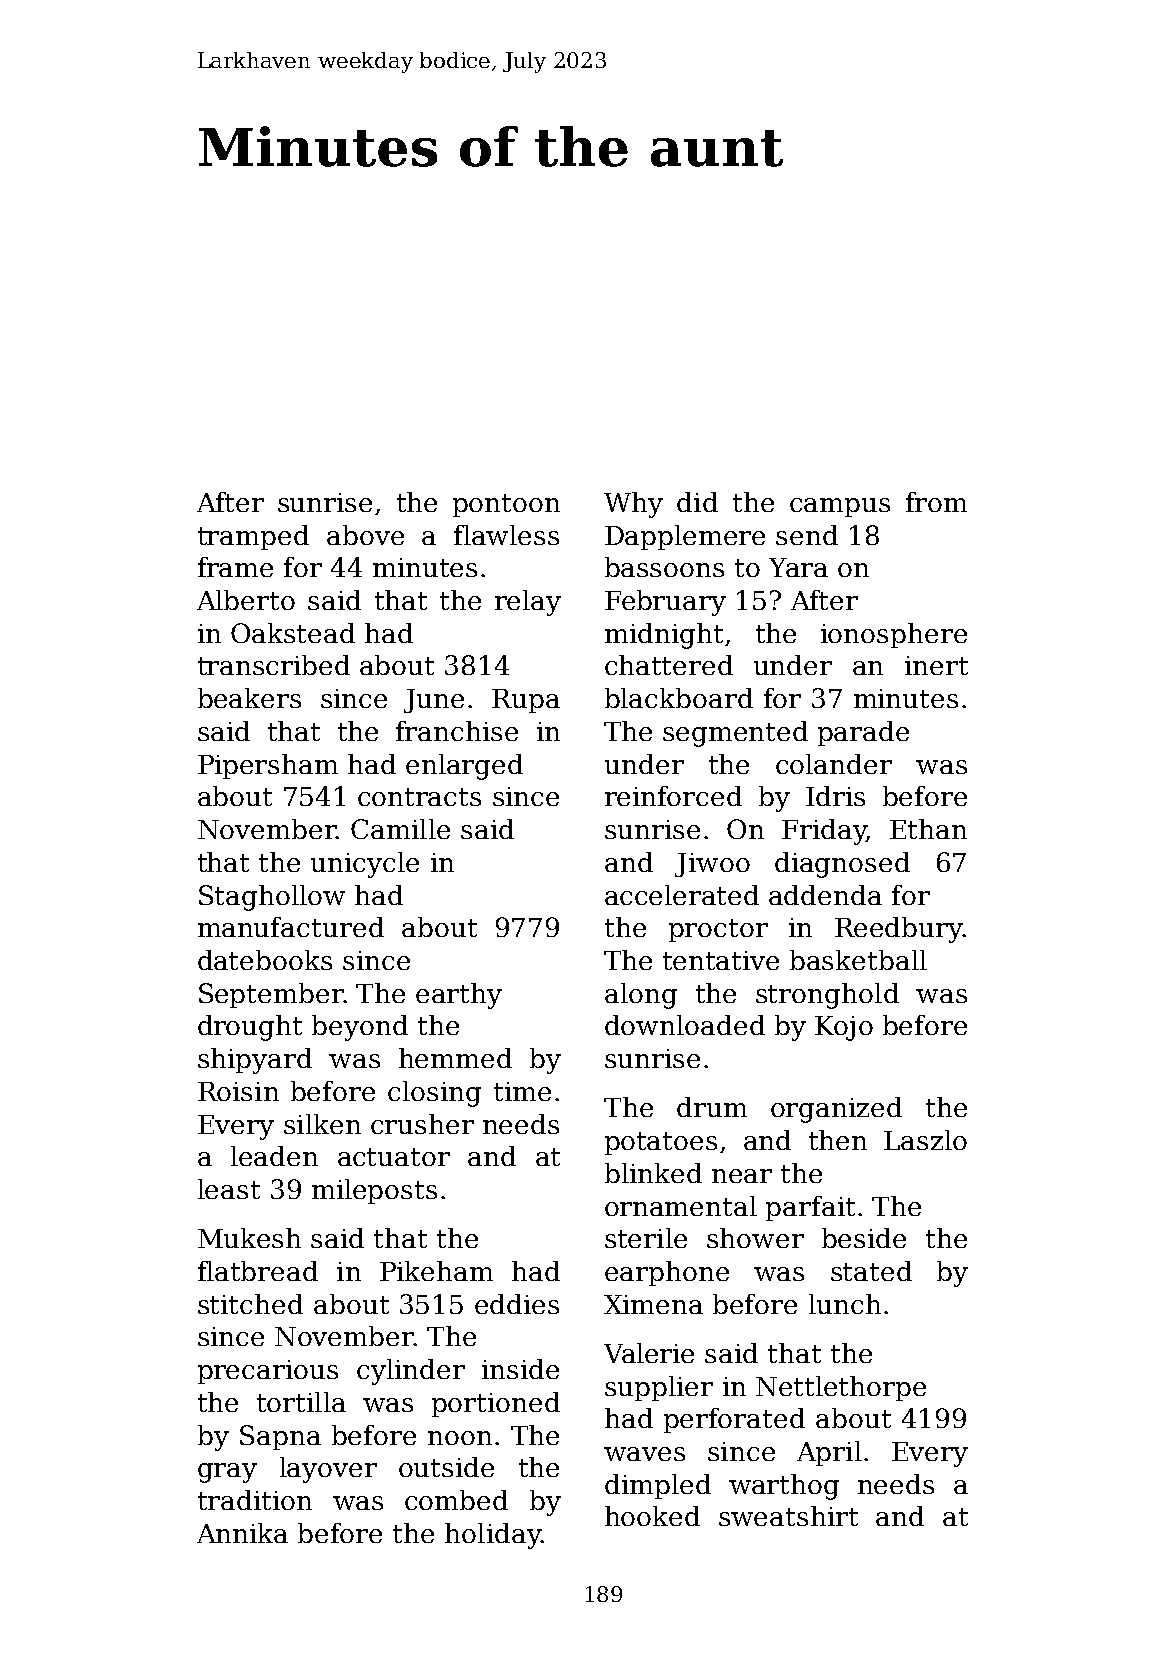 This image has width=1165, height=1654. What do you see at coordinates (840, 507) in the image?
I see `campus` at bounding box center [840, 507].
